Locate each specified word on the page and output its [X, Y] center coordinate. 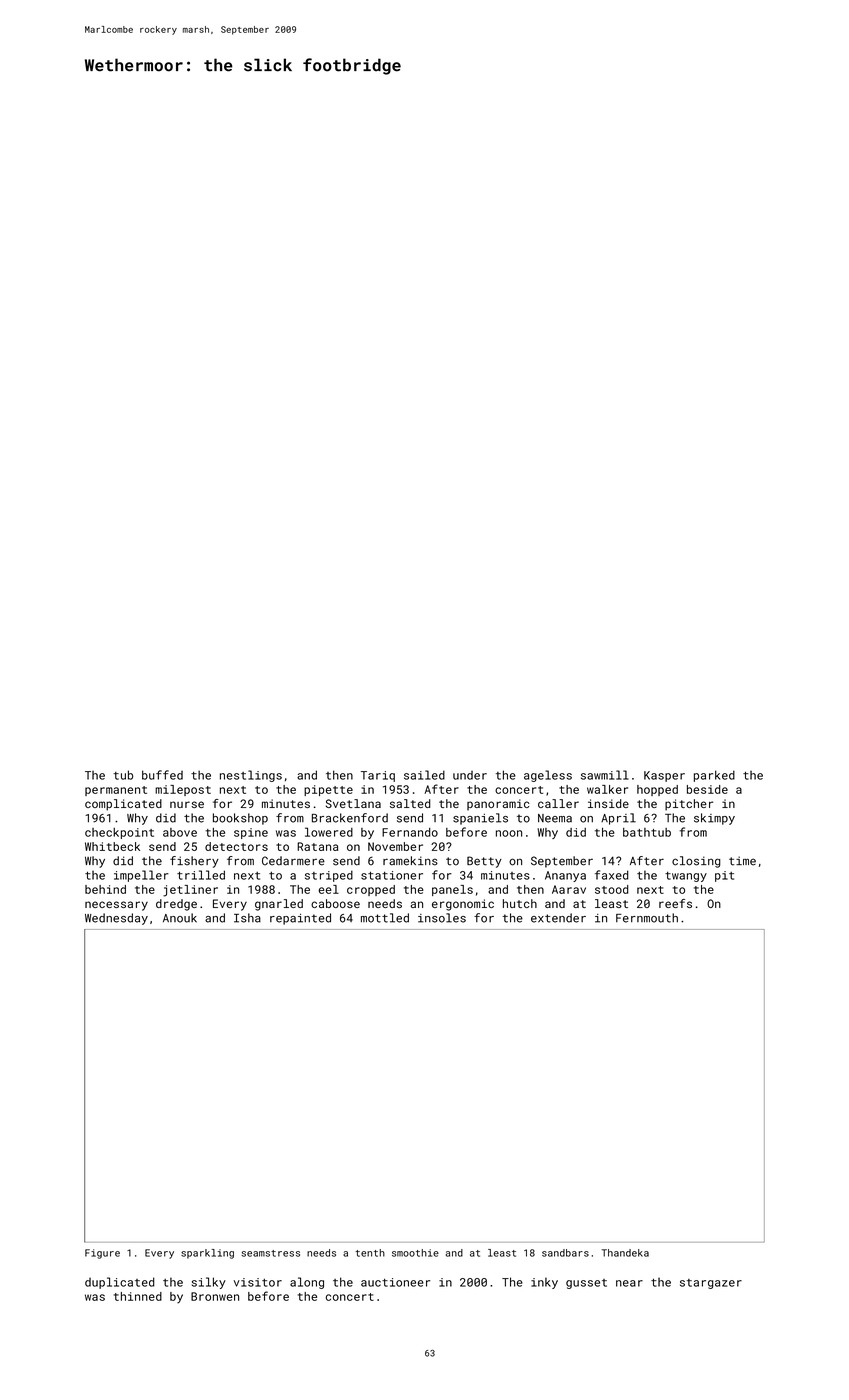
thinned [138, 1296]
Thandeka [625, 1253]
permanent [116, 791]
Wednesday [116, 919]
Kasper [664, 776]
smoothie [415, 1253]
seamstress [270, 1253]
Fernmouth [647, 918]
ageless [548, 776]
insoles [442, 918]
